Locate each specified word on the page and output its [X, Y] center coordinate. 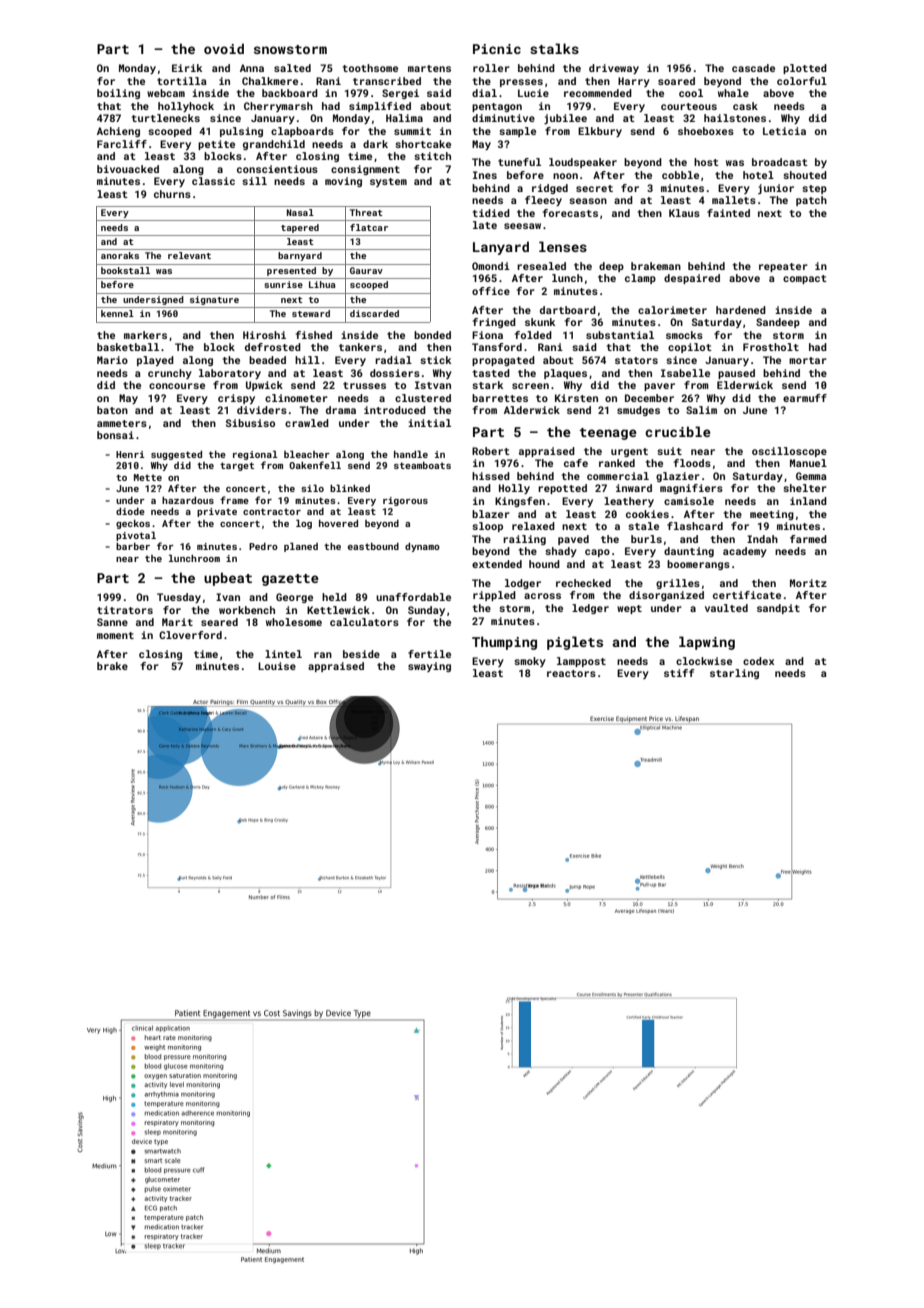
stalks [554, 48]
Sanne [112, 622]
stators [636, 360]
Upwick [264, 386]
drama [341, 410]
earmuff [805, 398]
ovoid [224, 48]
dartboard [568, 310]
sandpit [778, 609]
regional [255, 455]
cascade [753, 68]
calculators [364, 622]
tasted [491, 373]
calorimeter [672, 310]
